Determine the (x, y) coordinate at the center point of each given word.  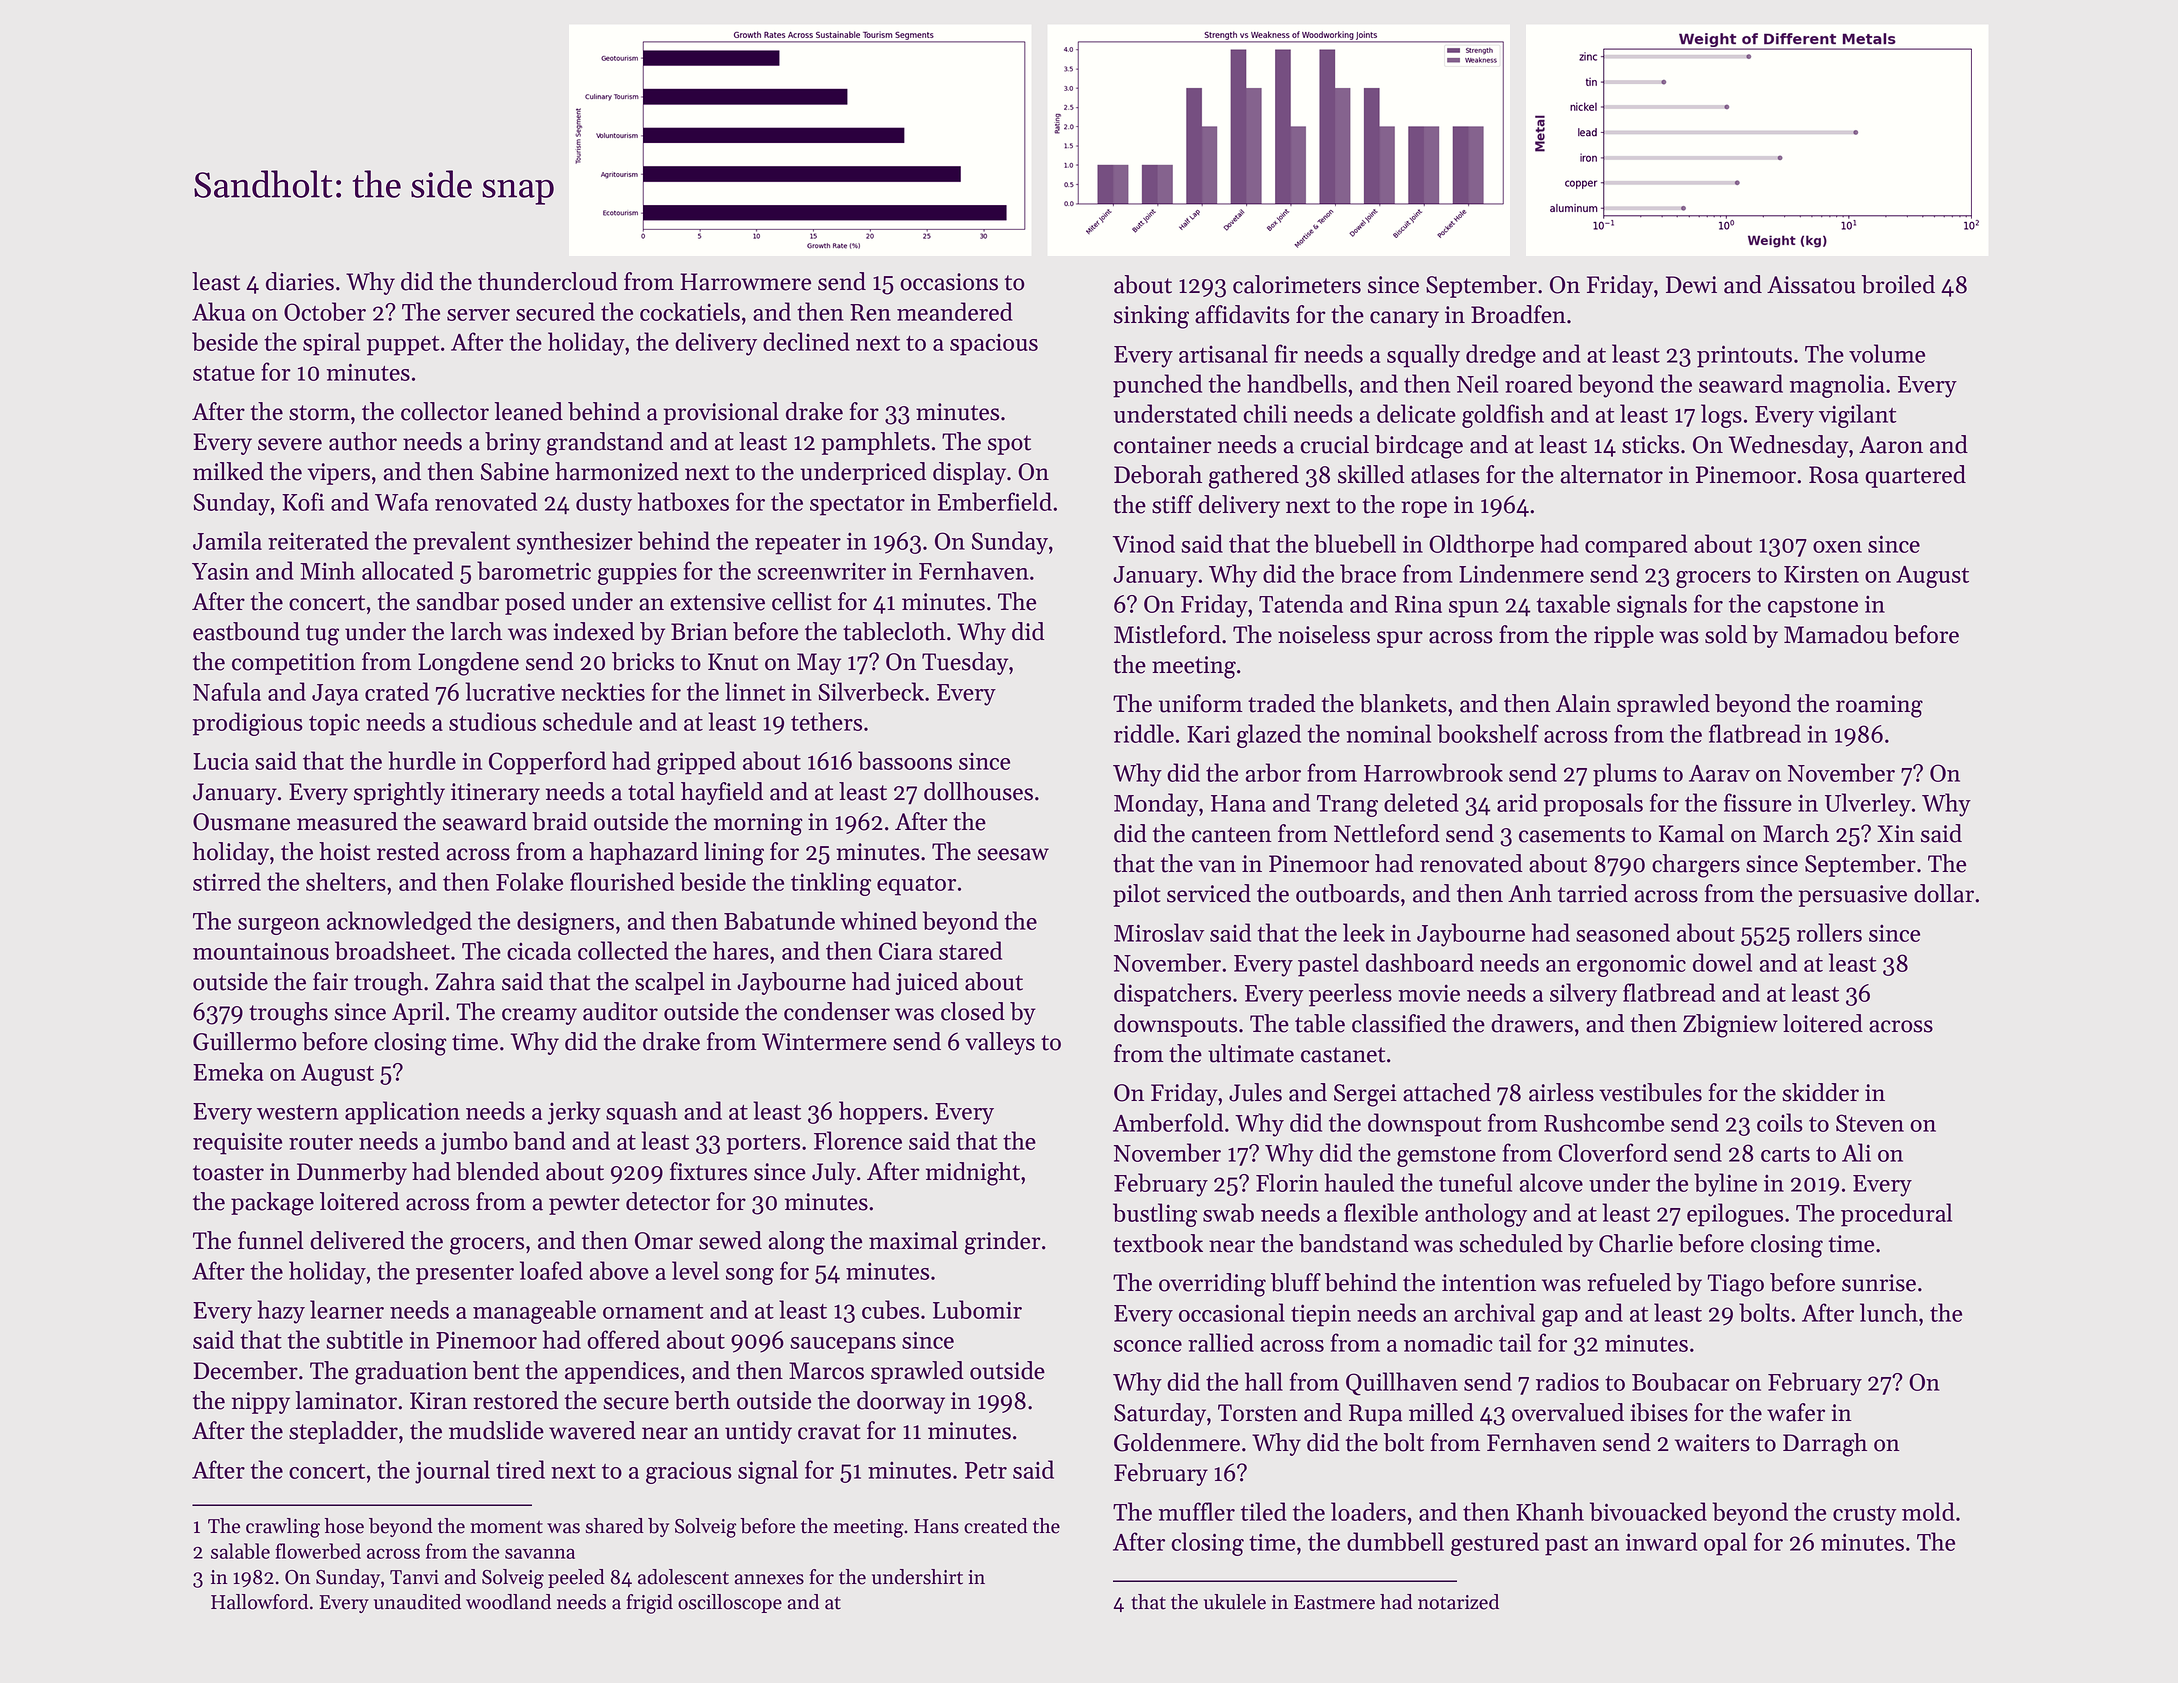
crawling (283, 1528)
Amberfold (1168, 1122)
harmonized (617, 471)
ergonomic (1631, 965)
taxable (1573, 603)
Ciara (905, 951)
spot (1009, 445)
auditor (620, 1011)
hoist (344, 851)
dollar (1944, 893)
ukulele (1235, 1602)
